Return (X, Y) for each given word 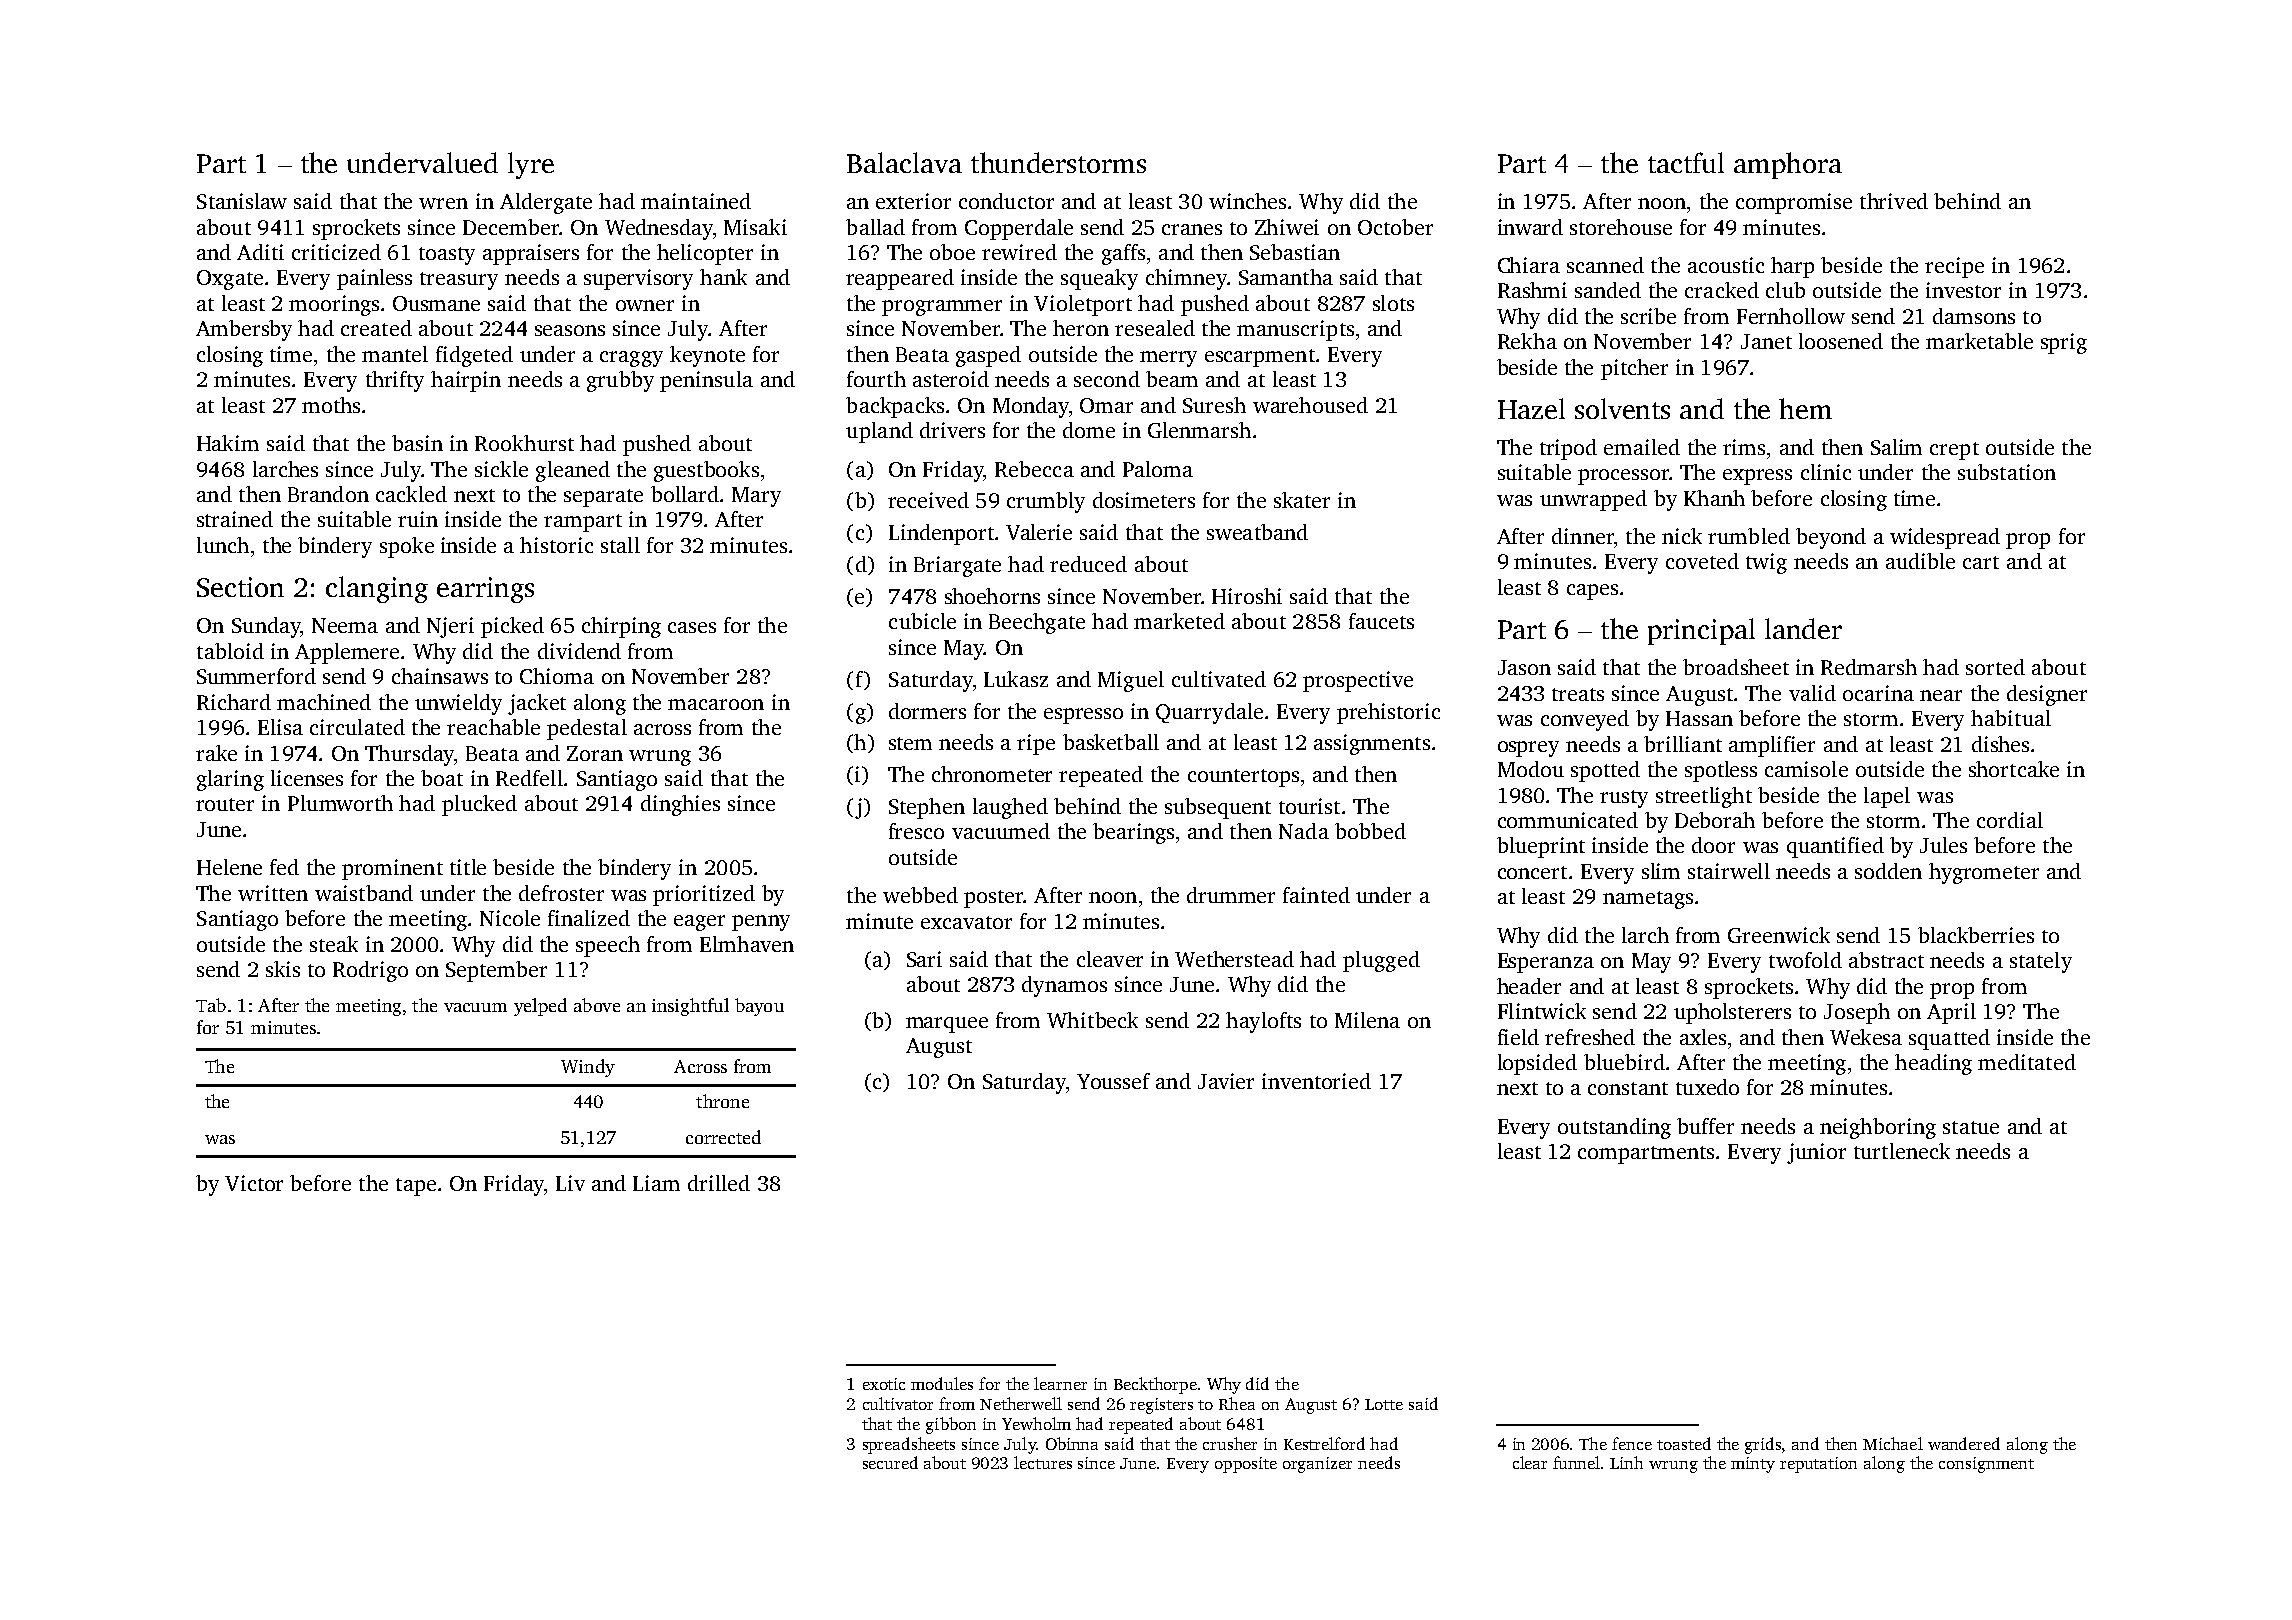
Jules (1943, 845)
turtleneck (1902, 1151)
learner (1060, 1383)
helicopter (705, 254)
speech (608, 946)
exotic (884, 1384)
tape (416, 1187)
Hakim (228, 443)
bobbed (1370, 831)
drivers (952, 430)
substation (2007, 472)
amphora (1788, 165)
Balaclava (904, 162)
